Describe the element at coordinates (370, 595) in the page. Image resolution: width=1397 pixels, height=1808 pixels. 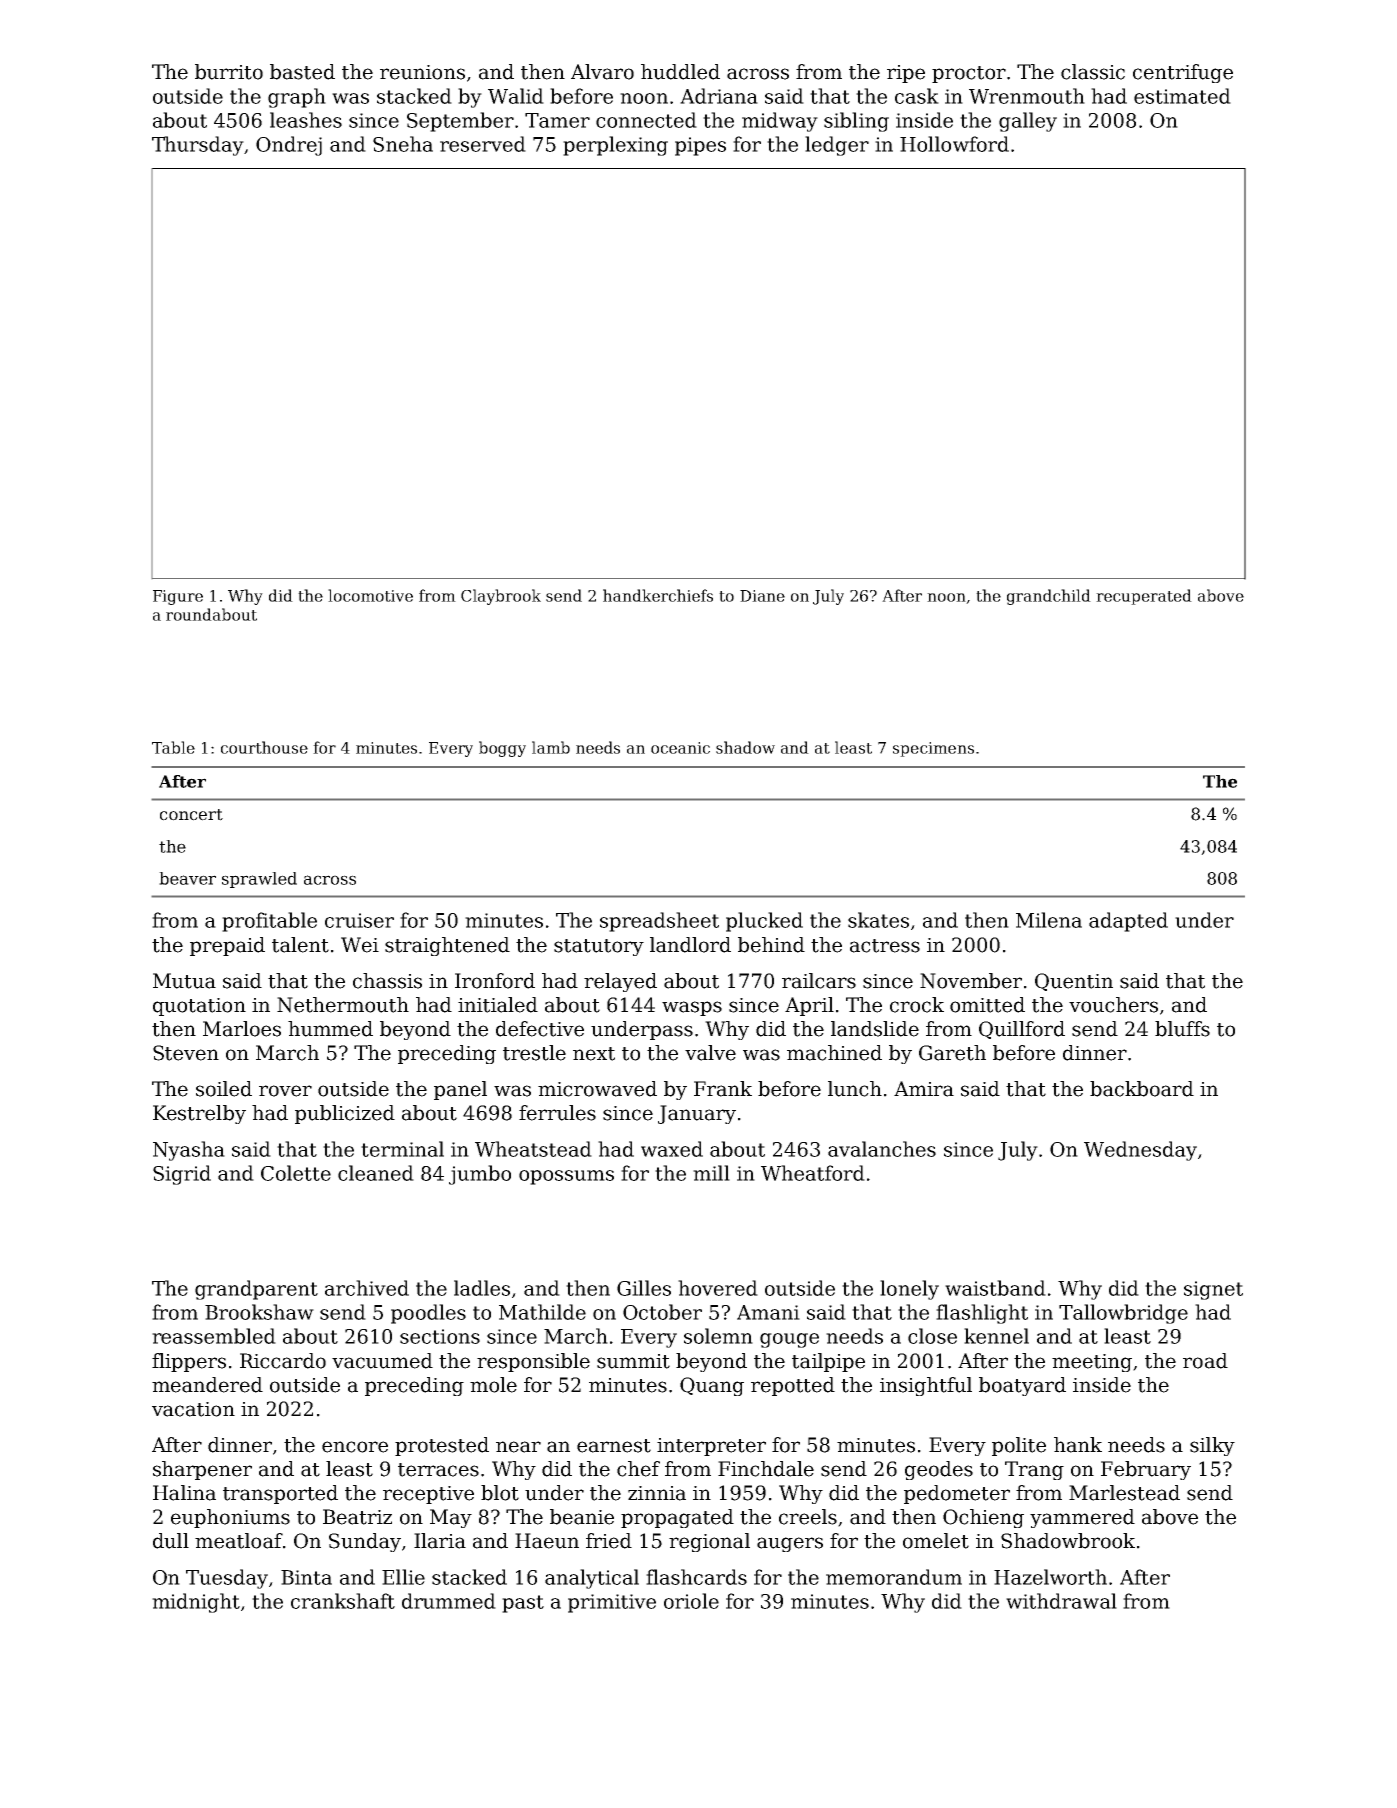
I see `locomotive` at that location.
